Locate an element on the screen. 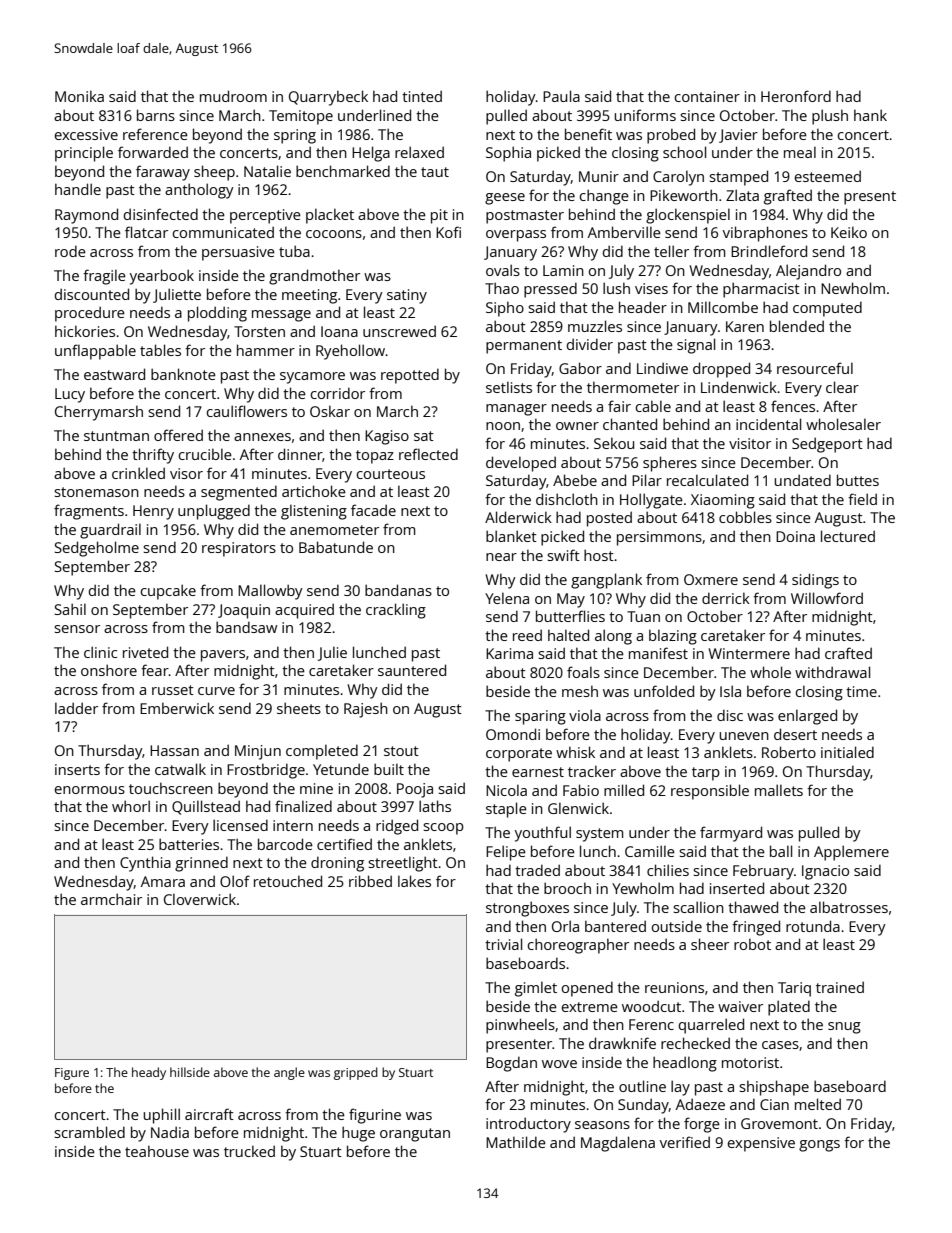 The height and width of the screenshot is (1233, 952). Ioana is located at coordinates (339, 331).
